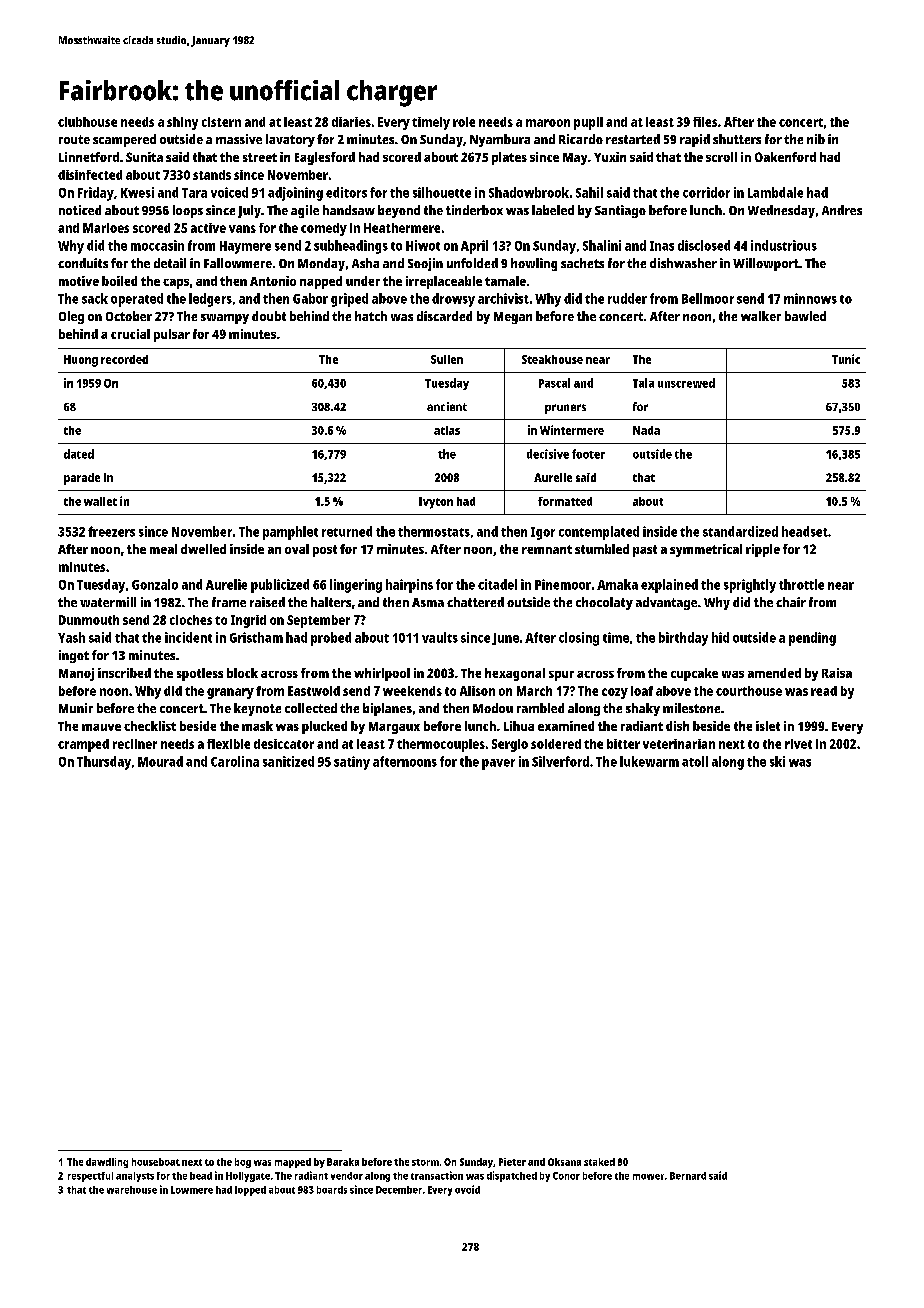 This screenshot has width=924, height=1308. What do you see at coordinates (648, 1177) in the screenshot?
I see `mower` at bounding box center [648, 1177].
